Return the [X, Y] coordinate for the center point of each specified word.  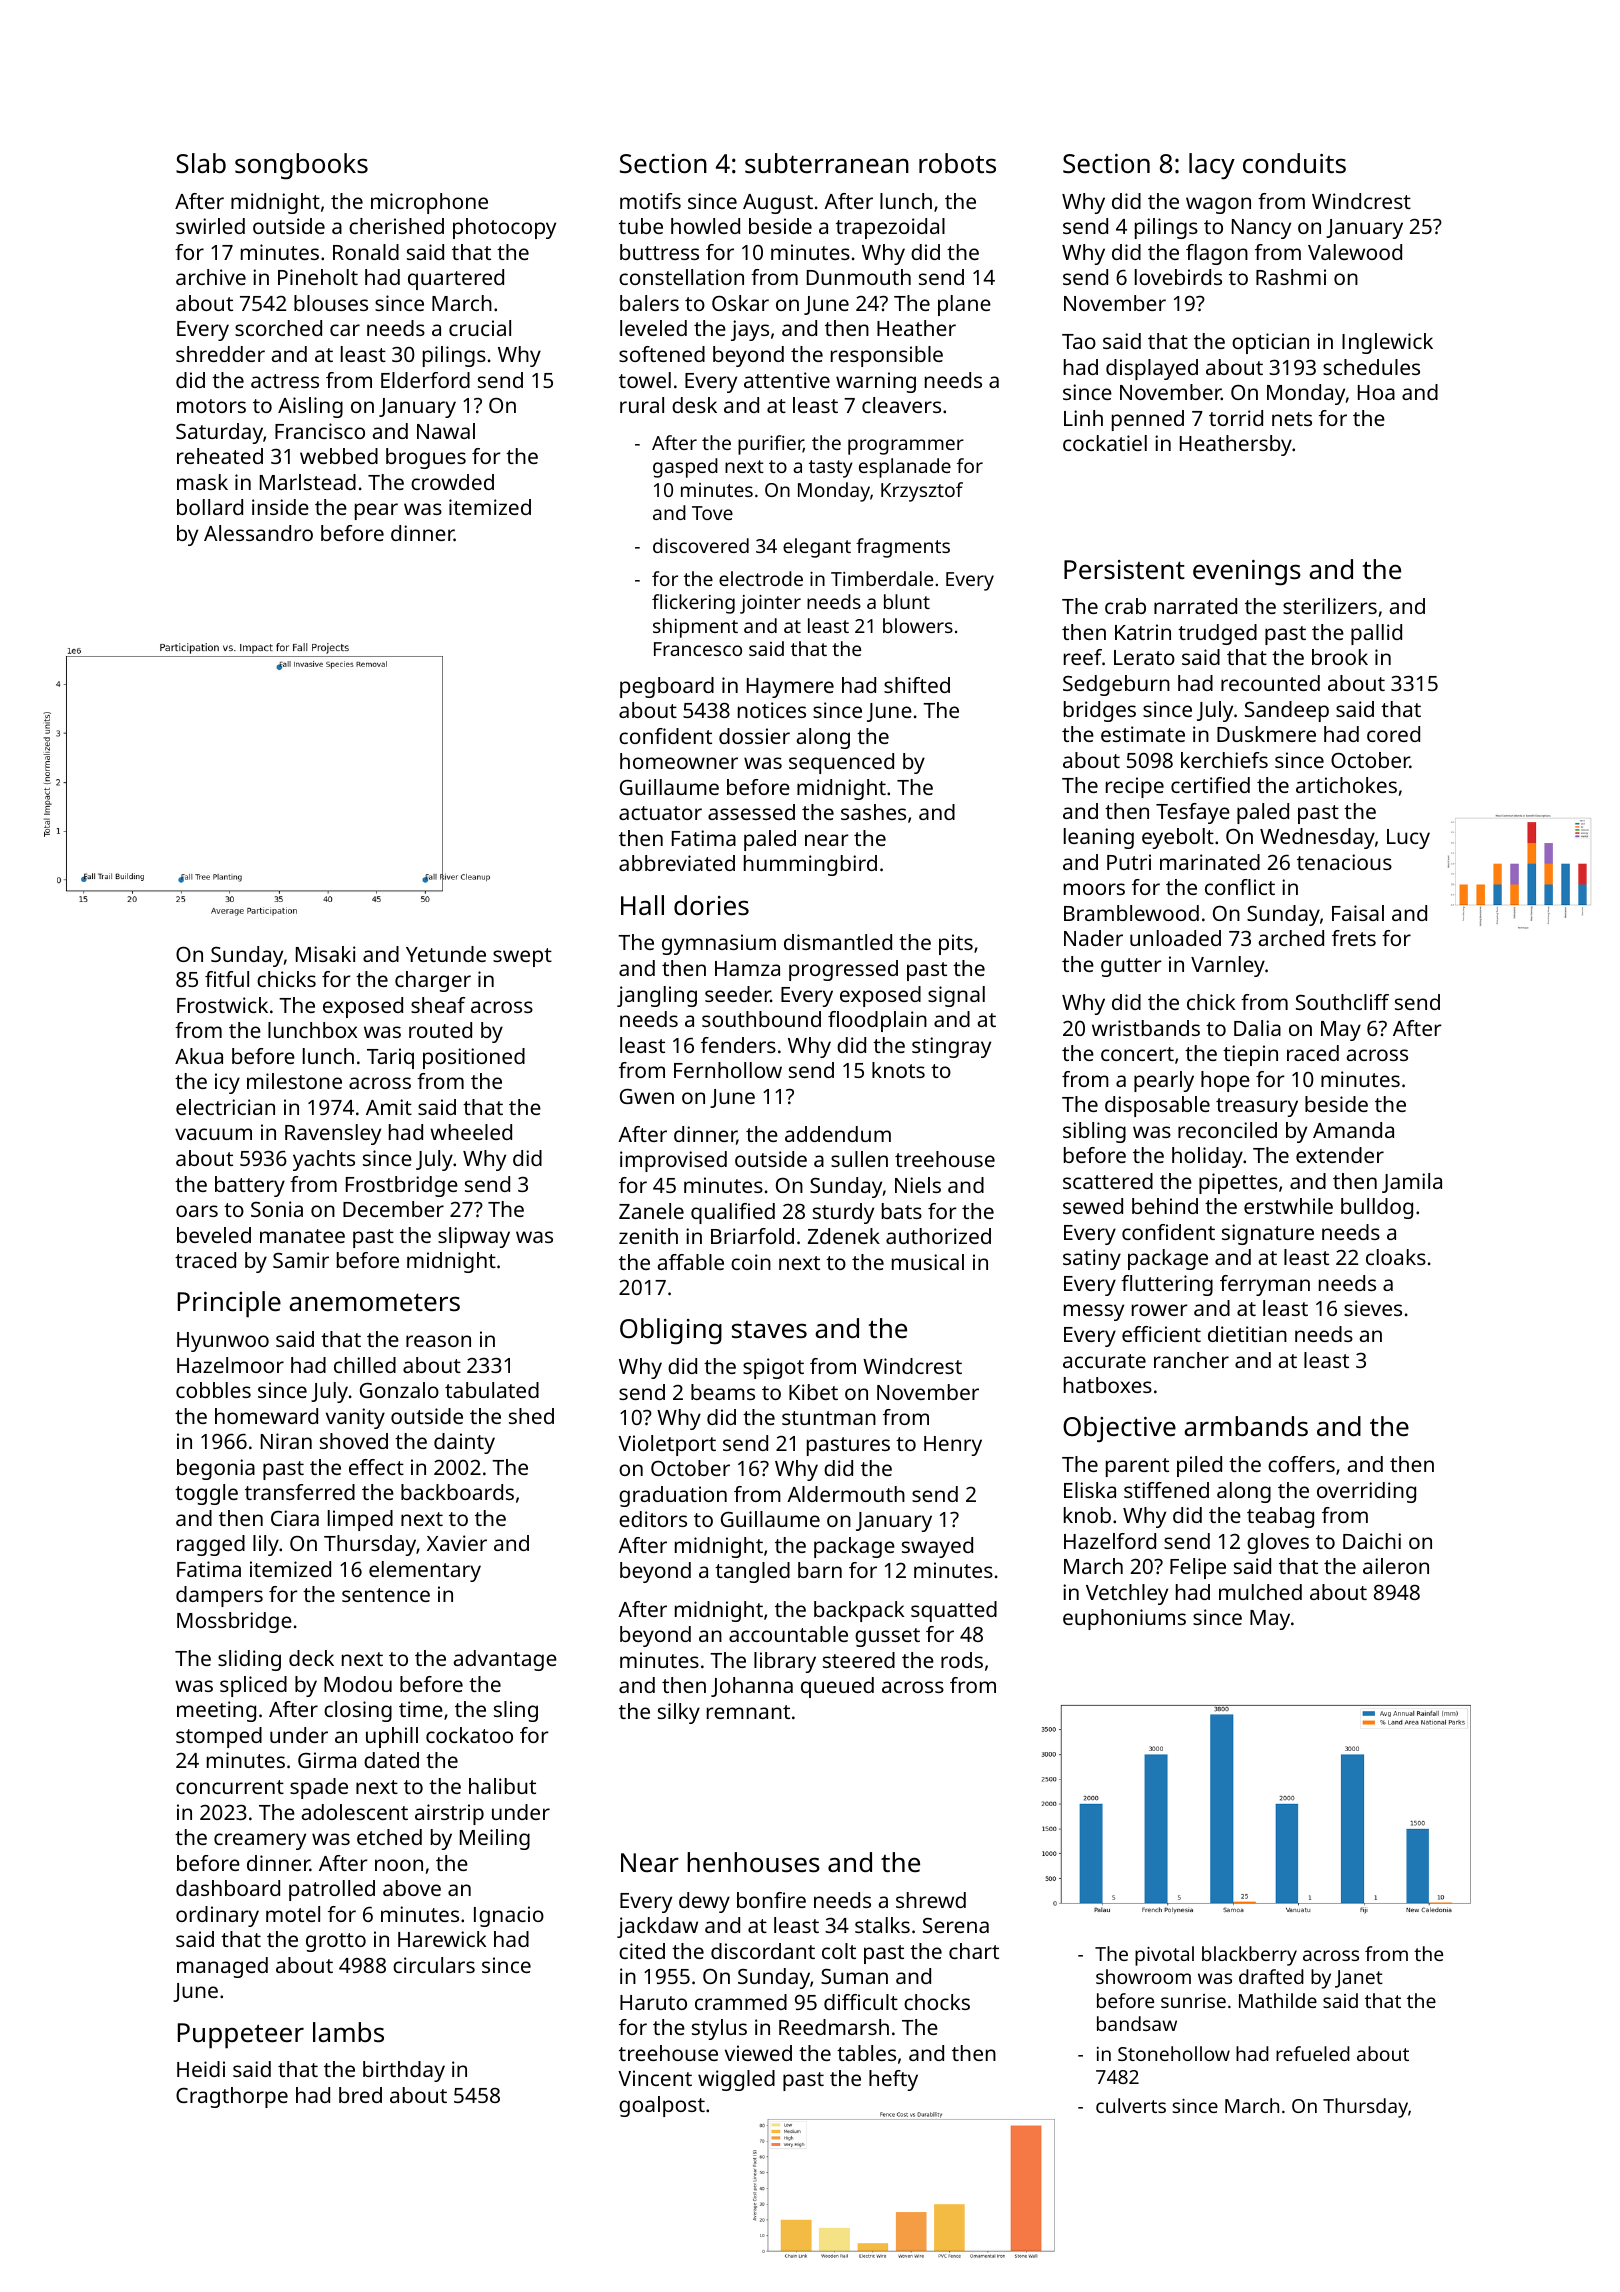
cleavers [901, 405]
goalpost [662, 2106]
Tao [1079, 341]
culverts [1131, 2105]
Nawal [446, 431]
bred [360, 2095]
